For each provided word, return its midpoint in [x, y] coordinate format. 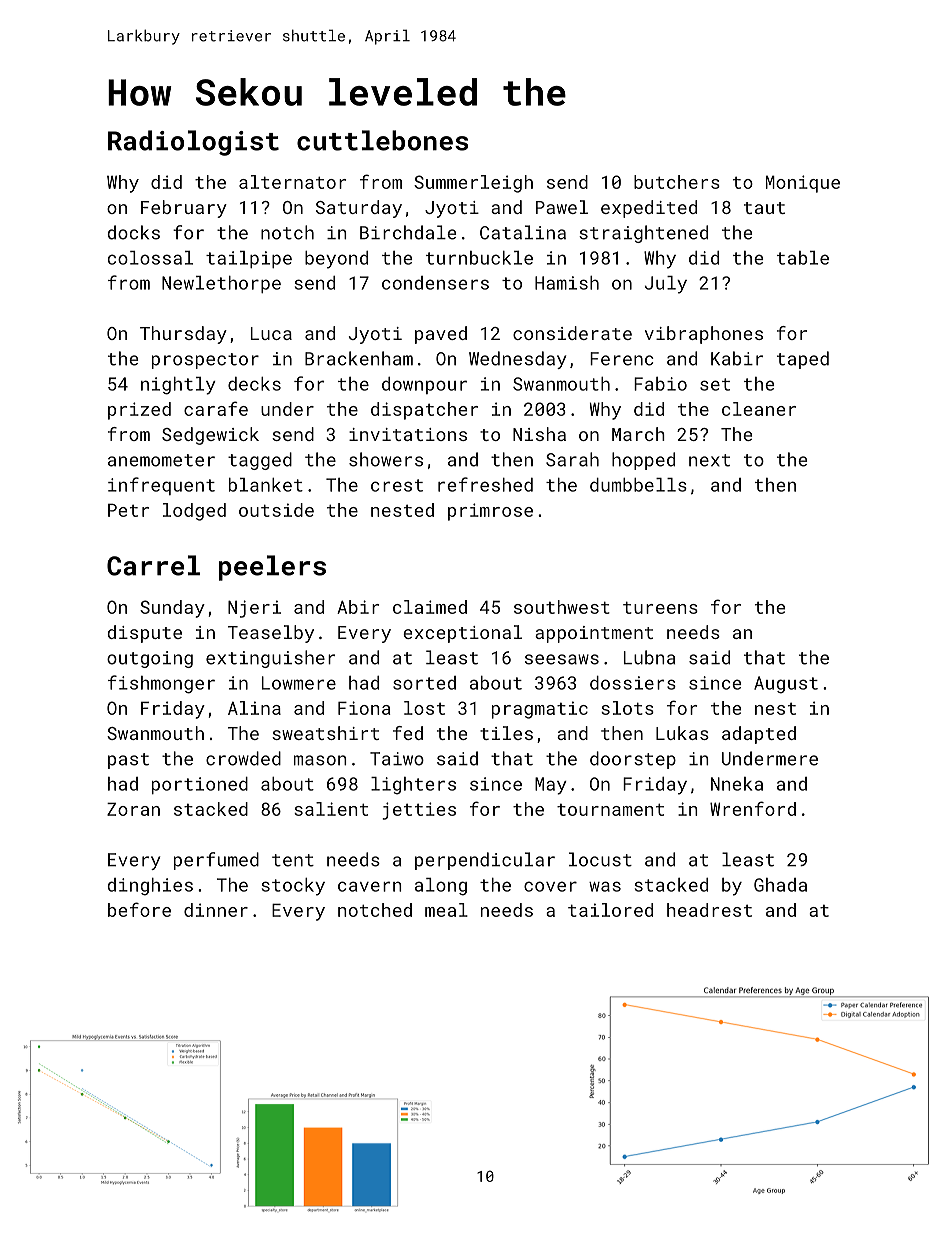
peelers [272, 568]
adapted [759, 735]
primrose [490, 512]
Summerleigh [473, 184]
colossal [150, 258]
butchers [677, 182]
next [709, 460]
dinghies [150, 887]
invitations [408, 434]
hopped [643, 461]
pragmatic [540, 710]
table [803, 258]
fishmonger [161, 684]
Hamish [567, 283]
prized [139, 411]
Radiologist [193, 143]
